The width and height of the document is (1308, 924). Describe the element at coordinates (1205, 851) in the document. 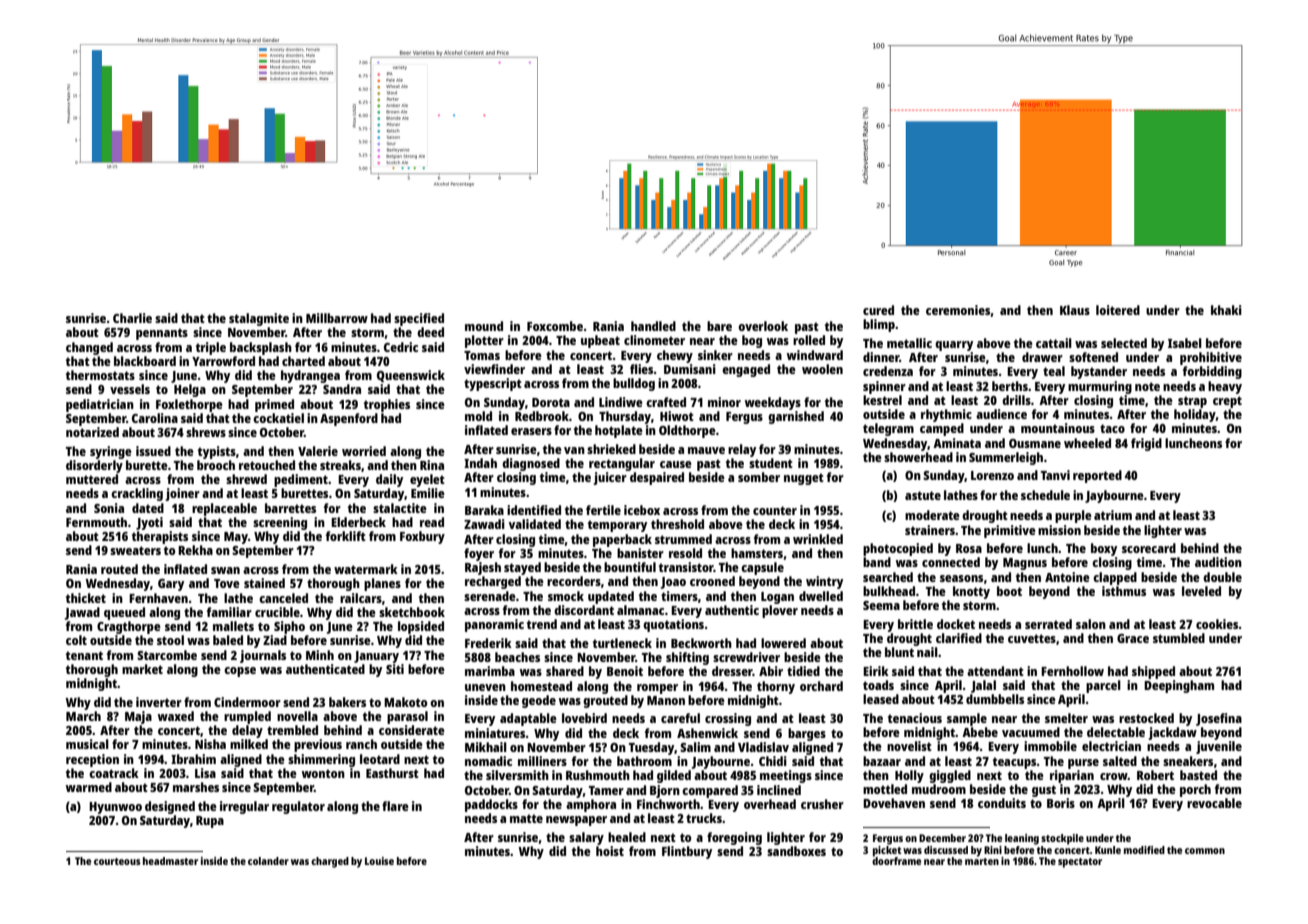

I see `common` at that location.
